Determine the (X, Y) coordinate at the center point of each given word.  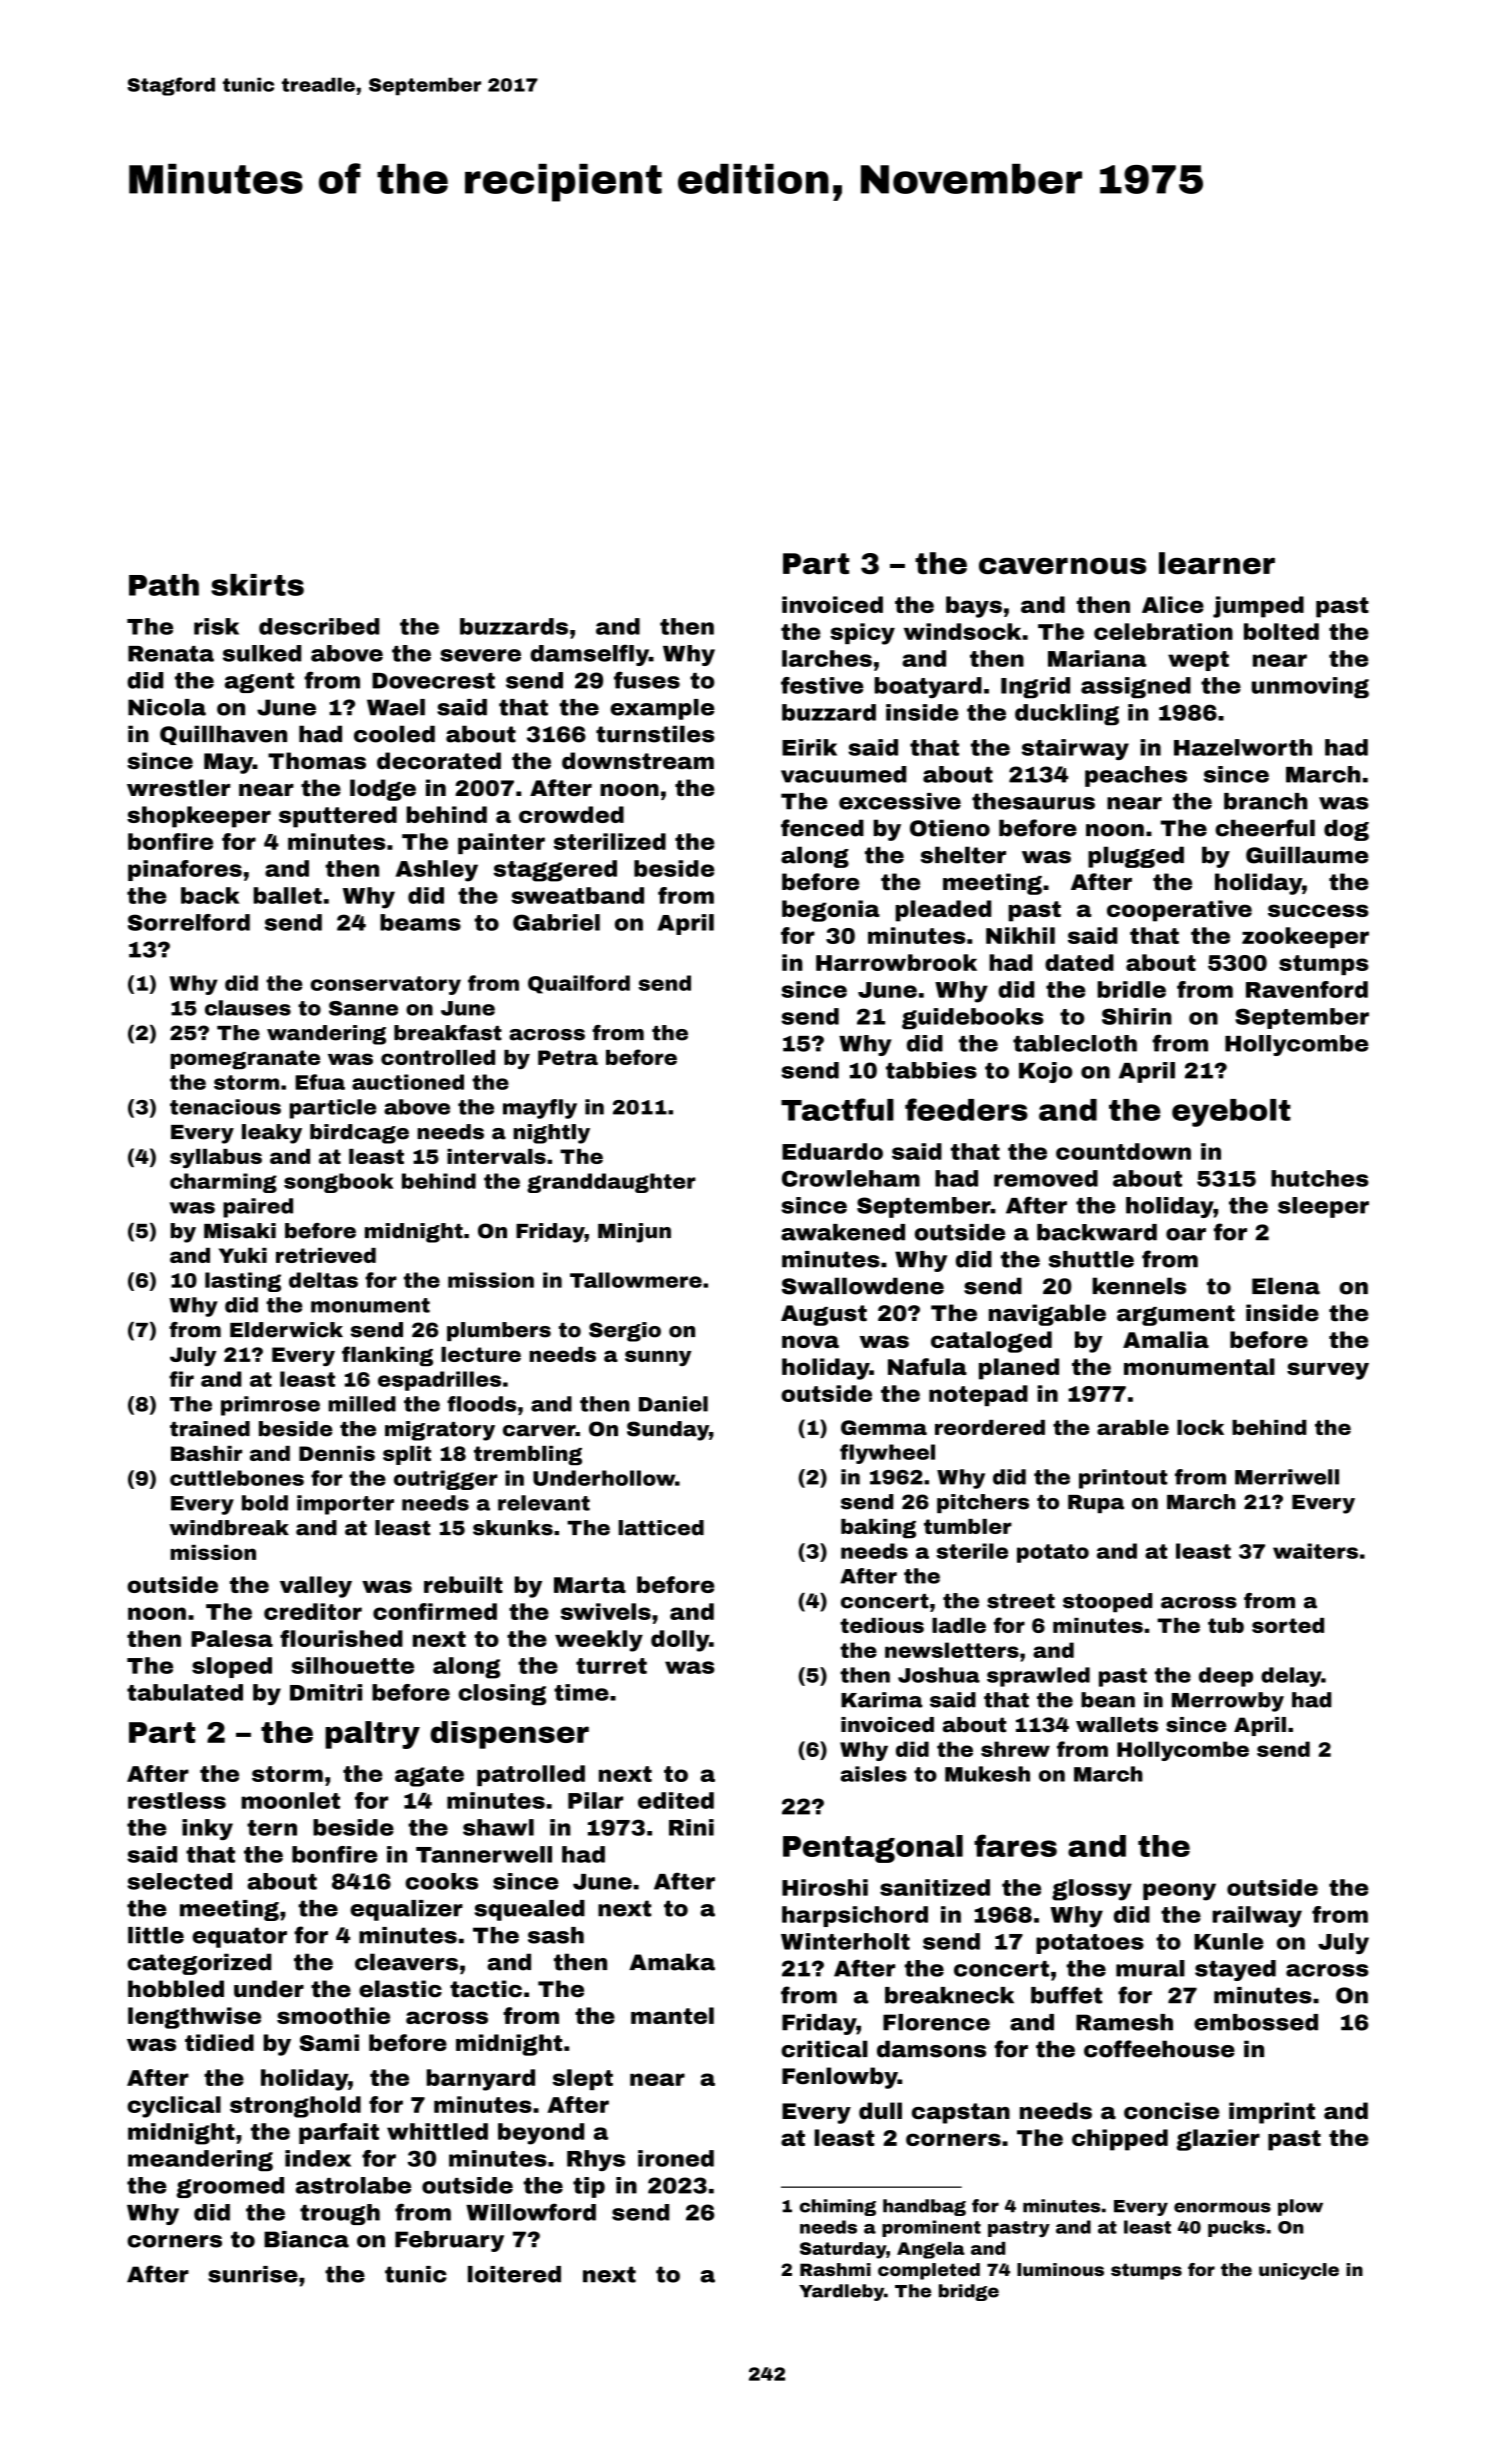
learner (1217, 563)
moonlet (290, 1800)
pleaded (943, 911)
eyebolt (1231, 1113)
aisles (874, 1774)
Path (164, 585)
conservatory (386, 985)
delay (1291, 1677)
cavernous (1062, 566)
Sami (329, 2042)
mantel (672, 2015)
